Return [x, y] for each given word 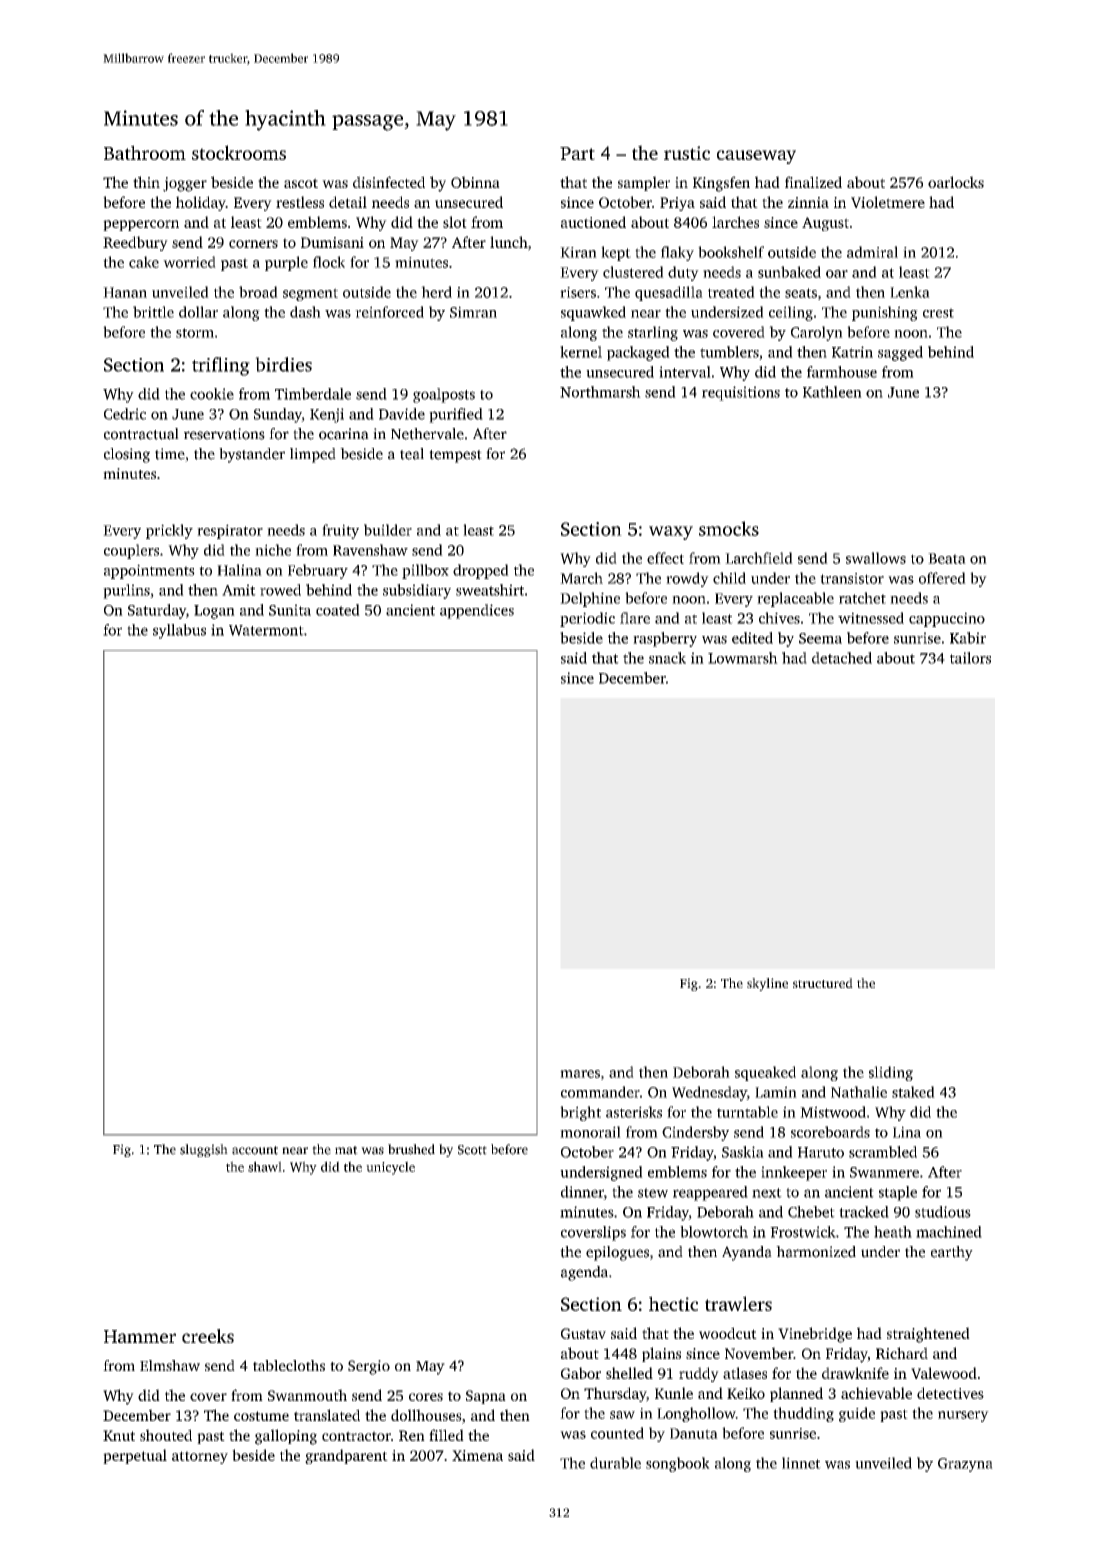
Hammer [140, 1336]
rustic [687, 153]
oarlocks [956, 182]
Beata [947, 558]
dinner [582, 1193]
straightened [928, 1335]
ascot [301, 183]
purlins [126, 591]
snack [667, 658]
